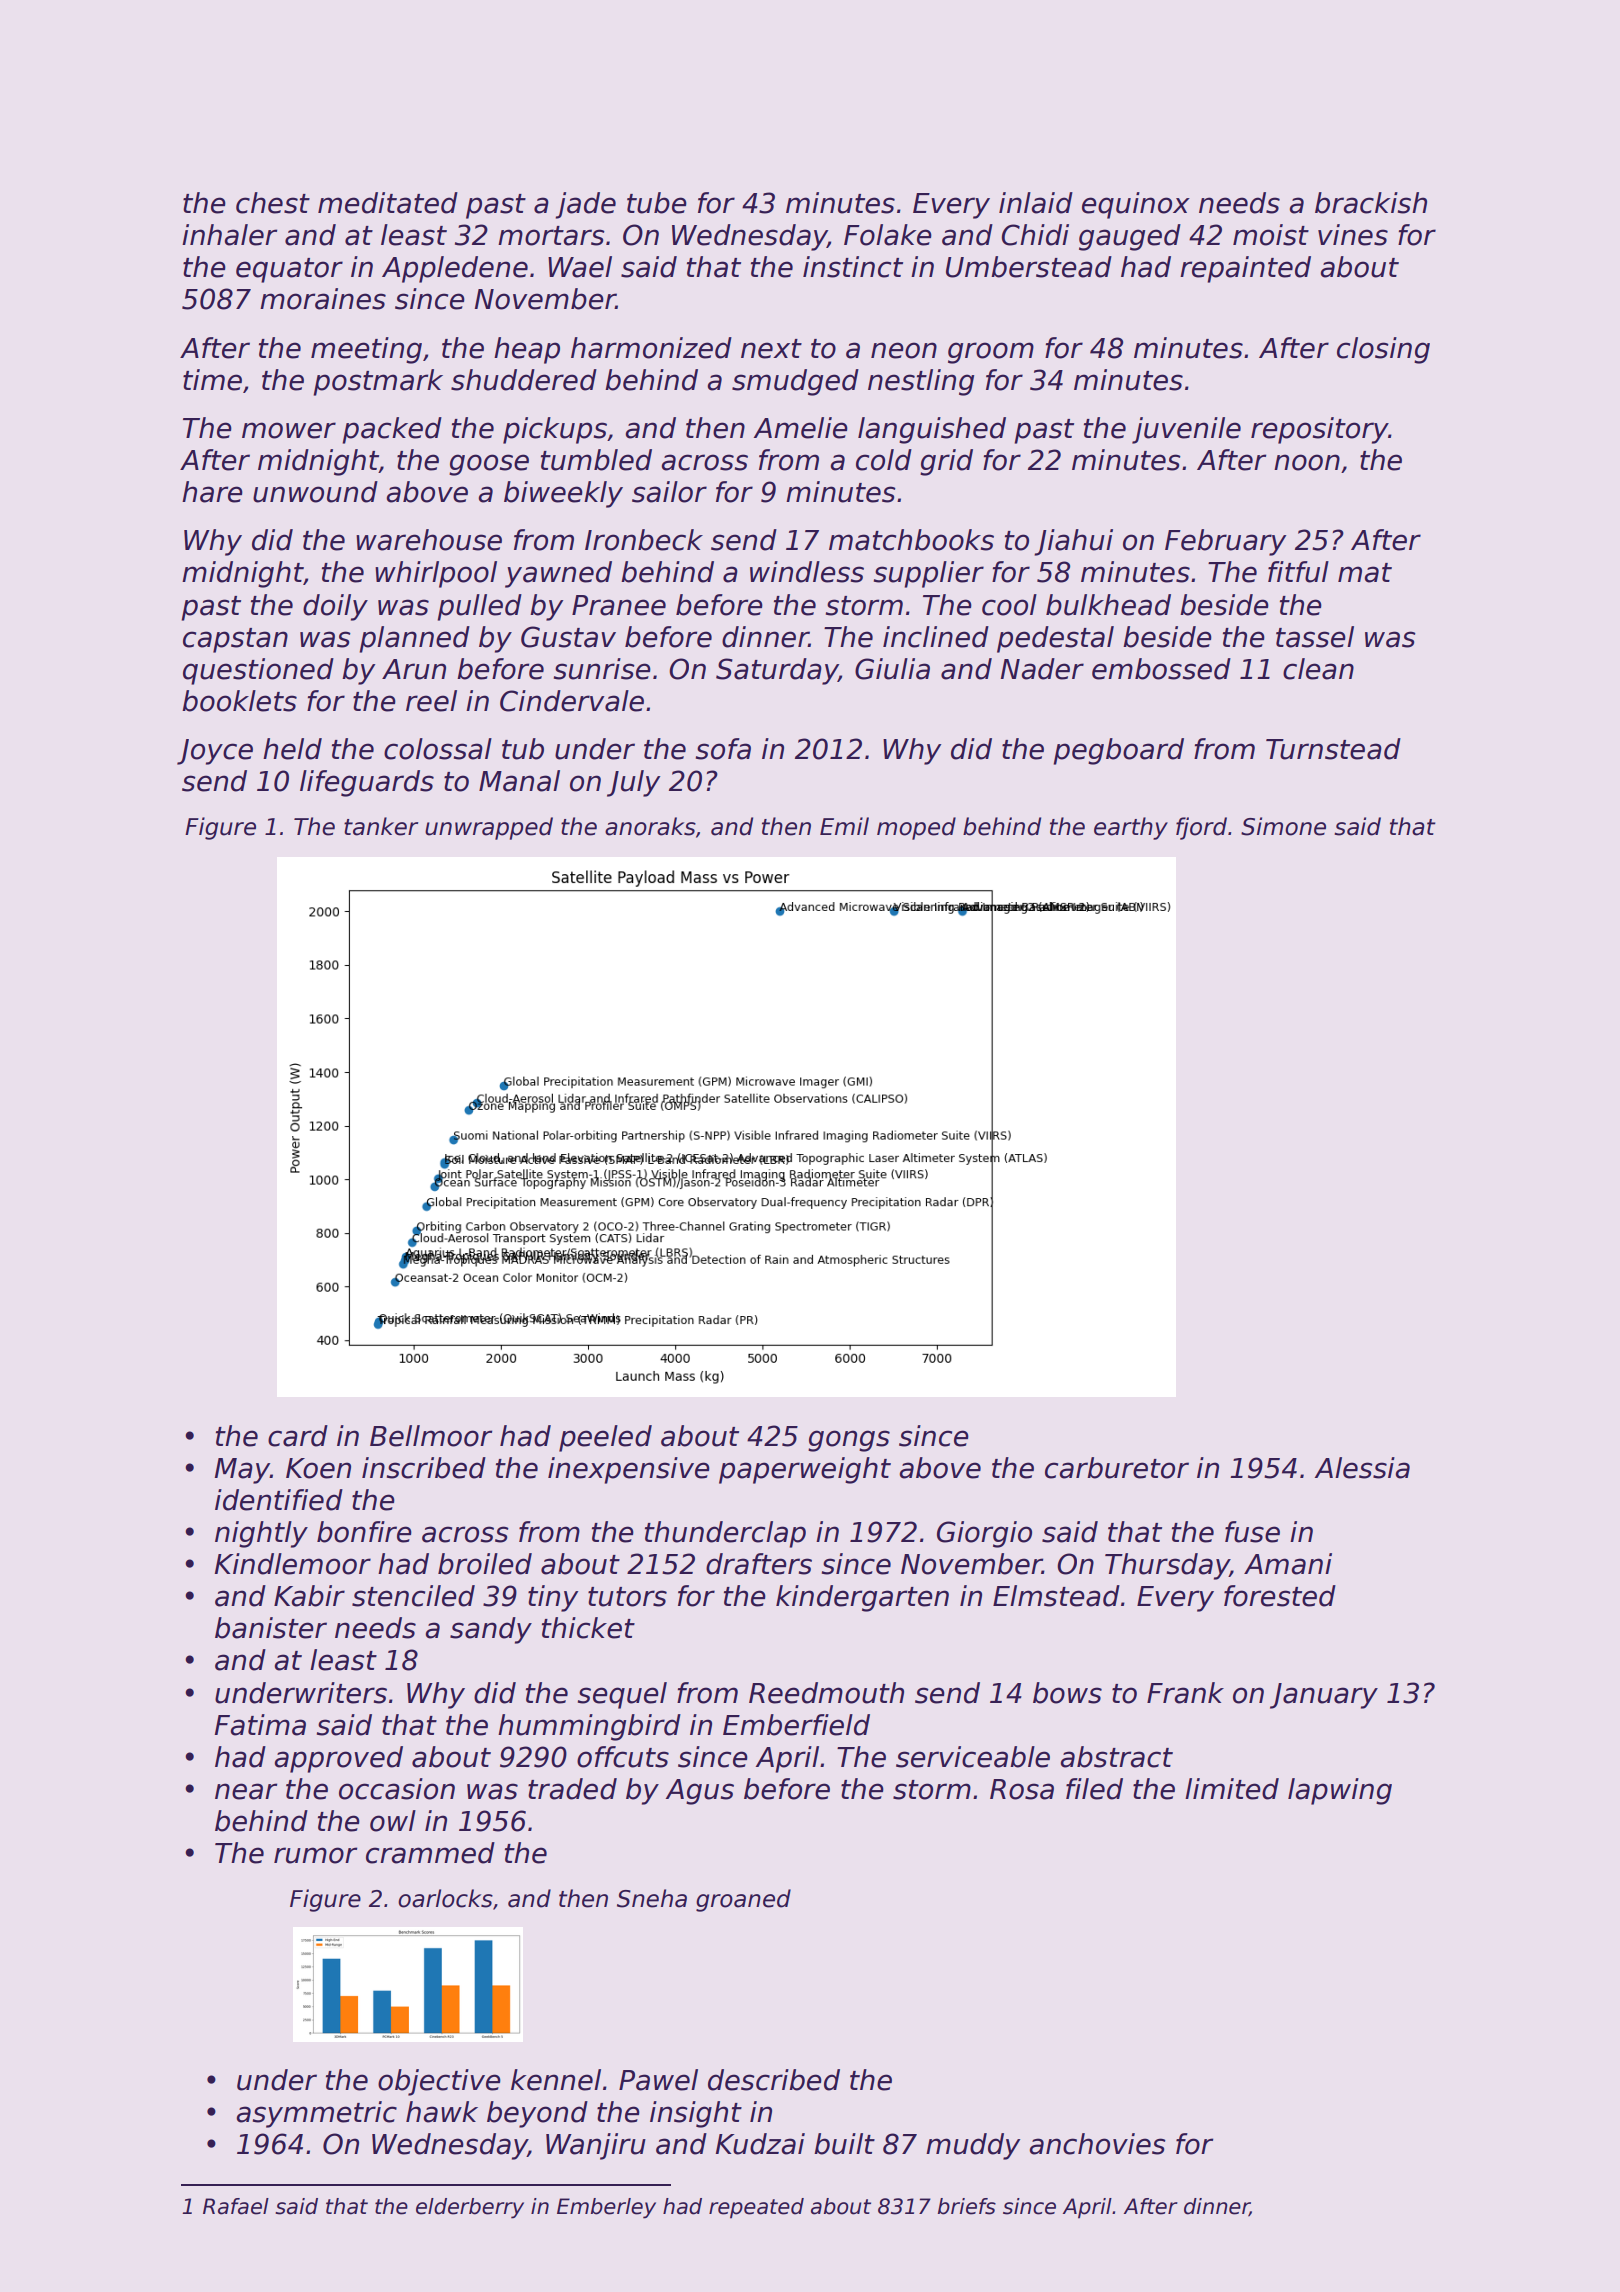 This page has width=1620, height=2292. Describe the element at coordinates (292, 749) in the page. I see `held` at that location.
